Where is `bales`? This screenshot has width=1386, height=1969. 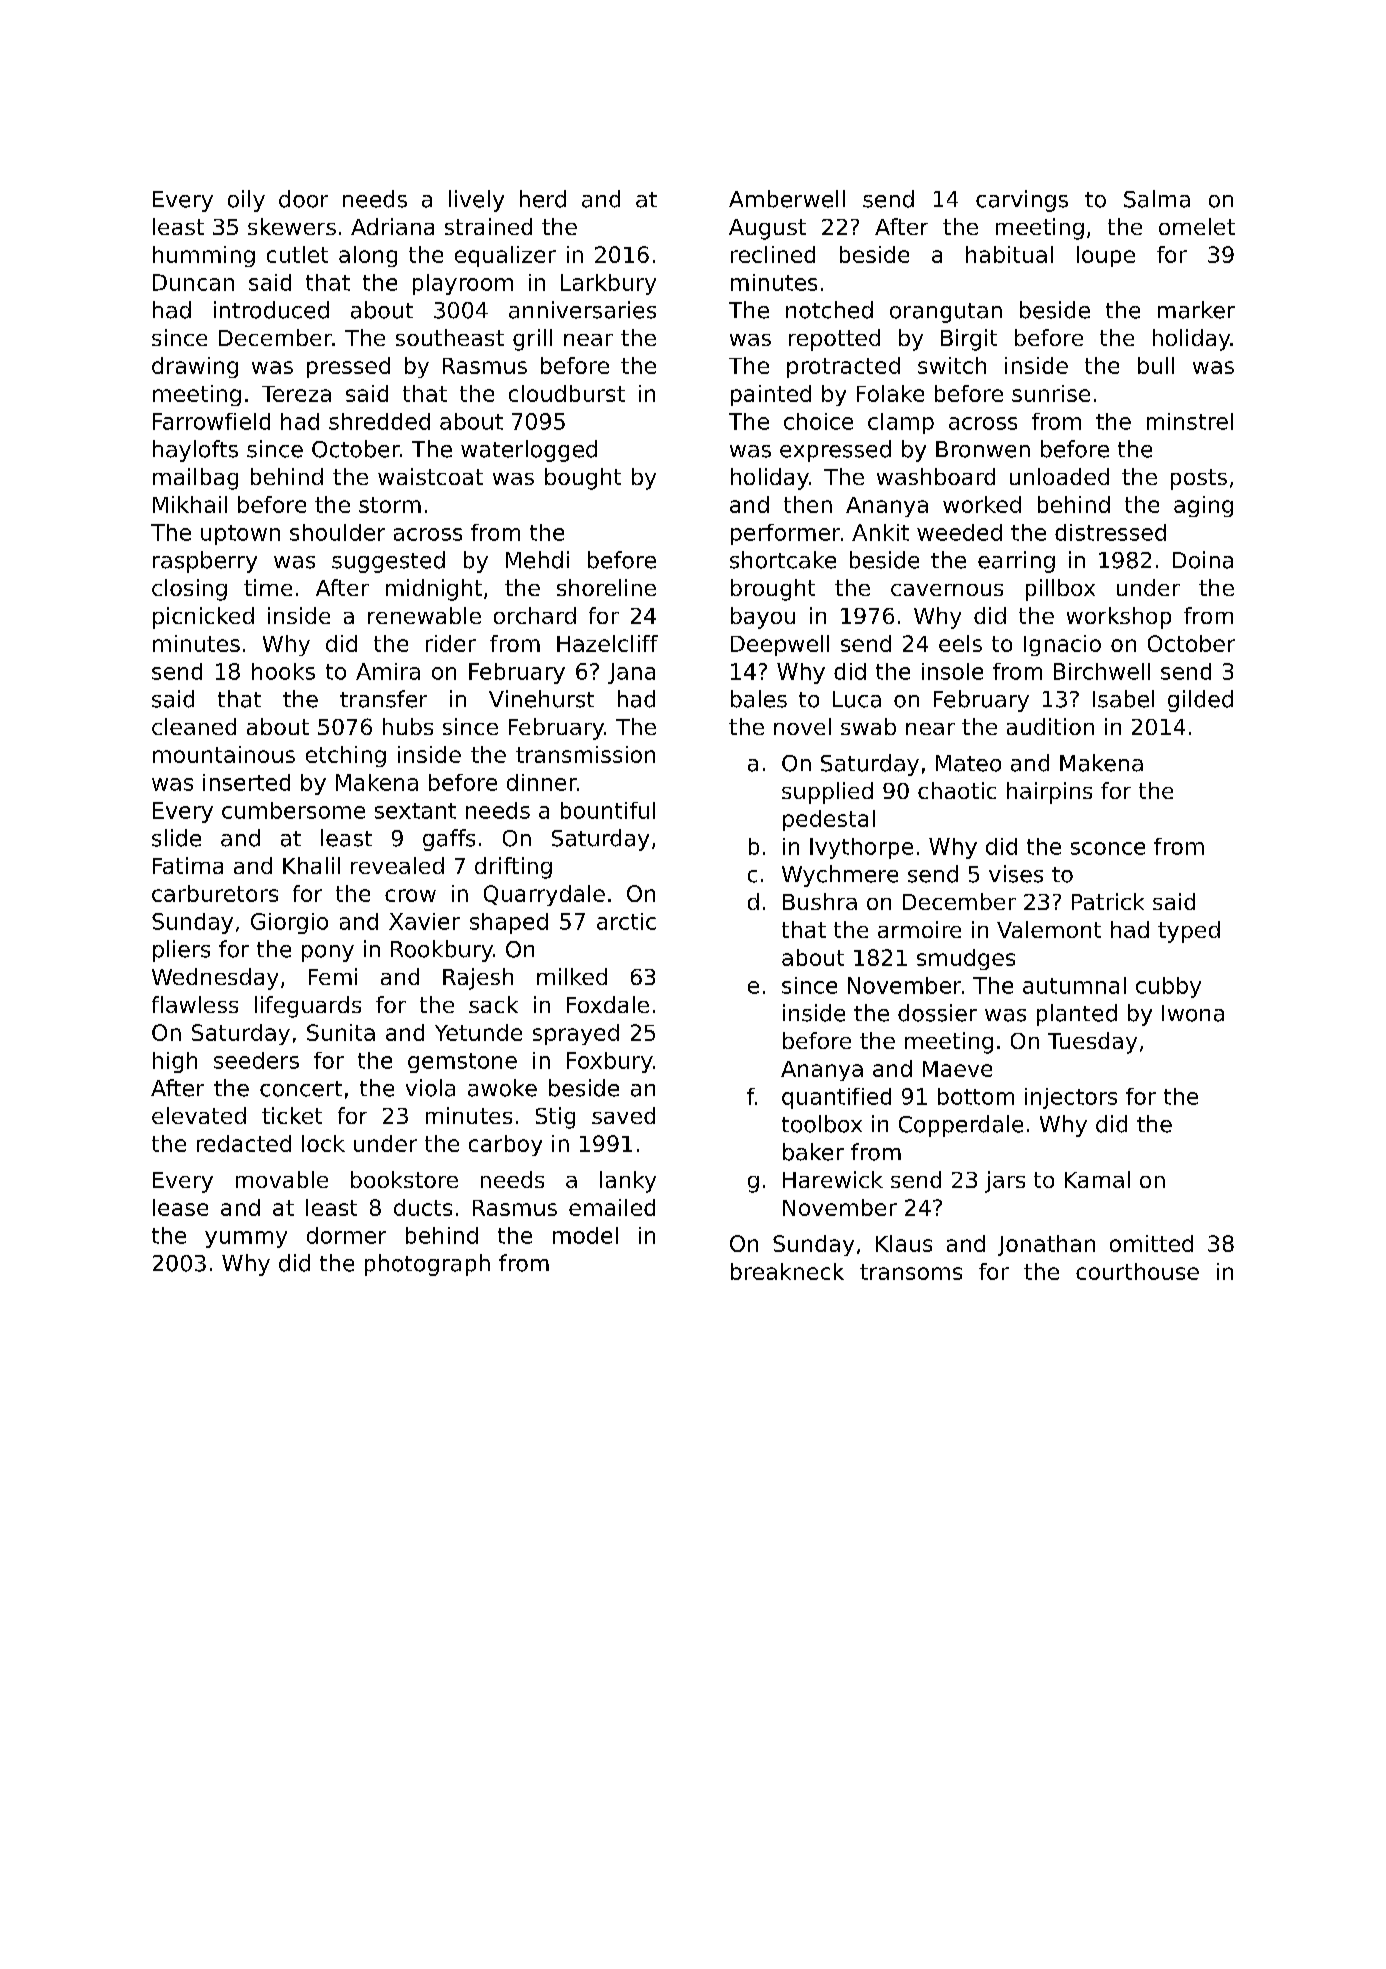
bales is located at coordinates (759, 699).
